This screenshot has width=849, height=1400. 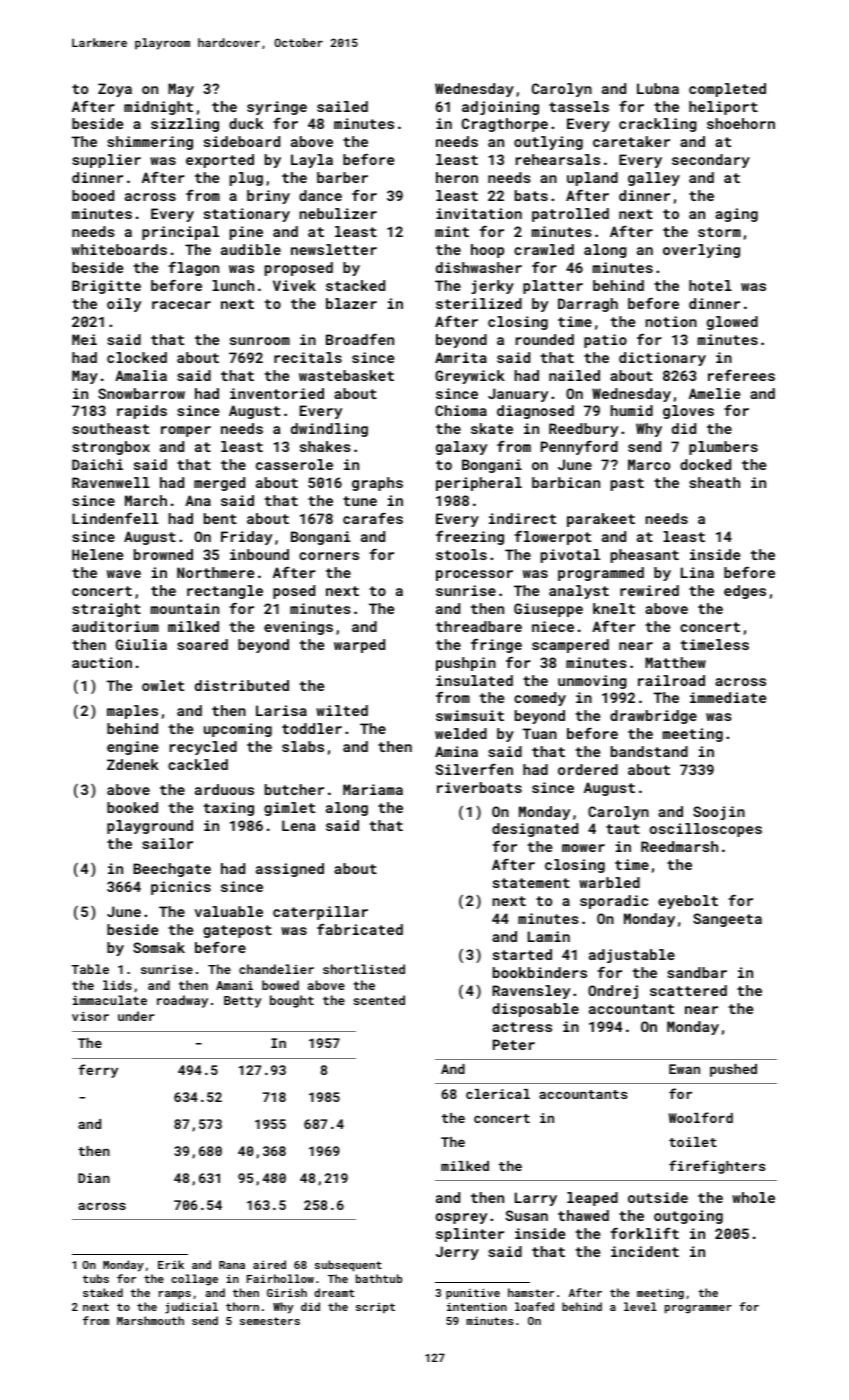 I want to click on Ravensley, so click(x=531, y=992).
